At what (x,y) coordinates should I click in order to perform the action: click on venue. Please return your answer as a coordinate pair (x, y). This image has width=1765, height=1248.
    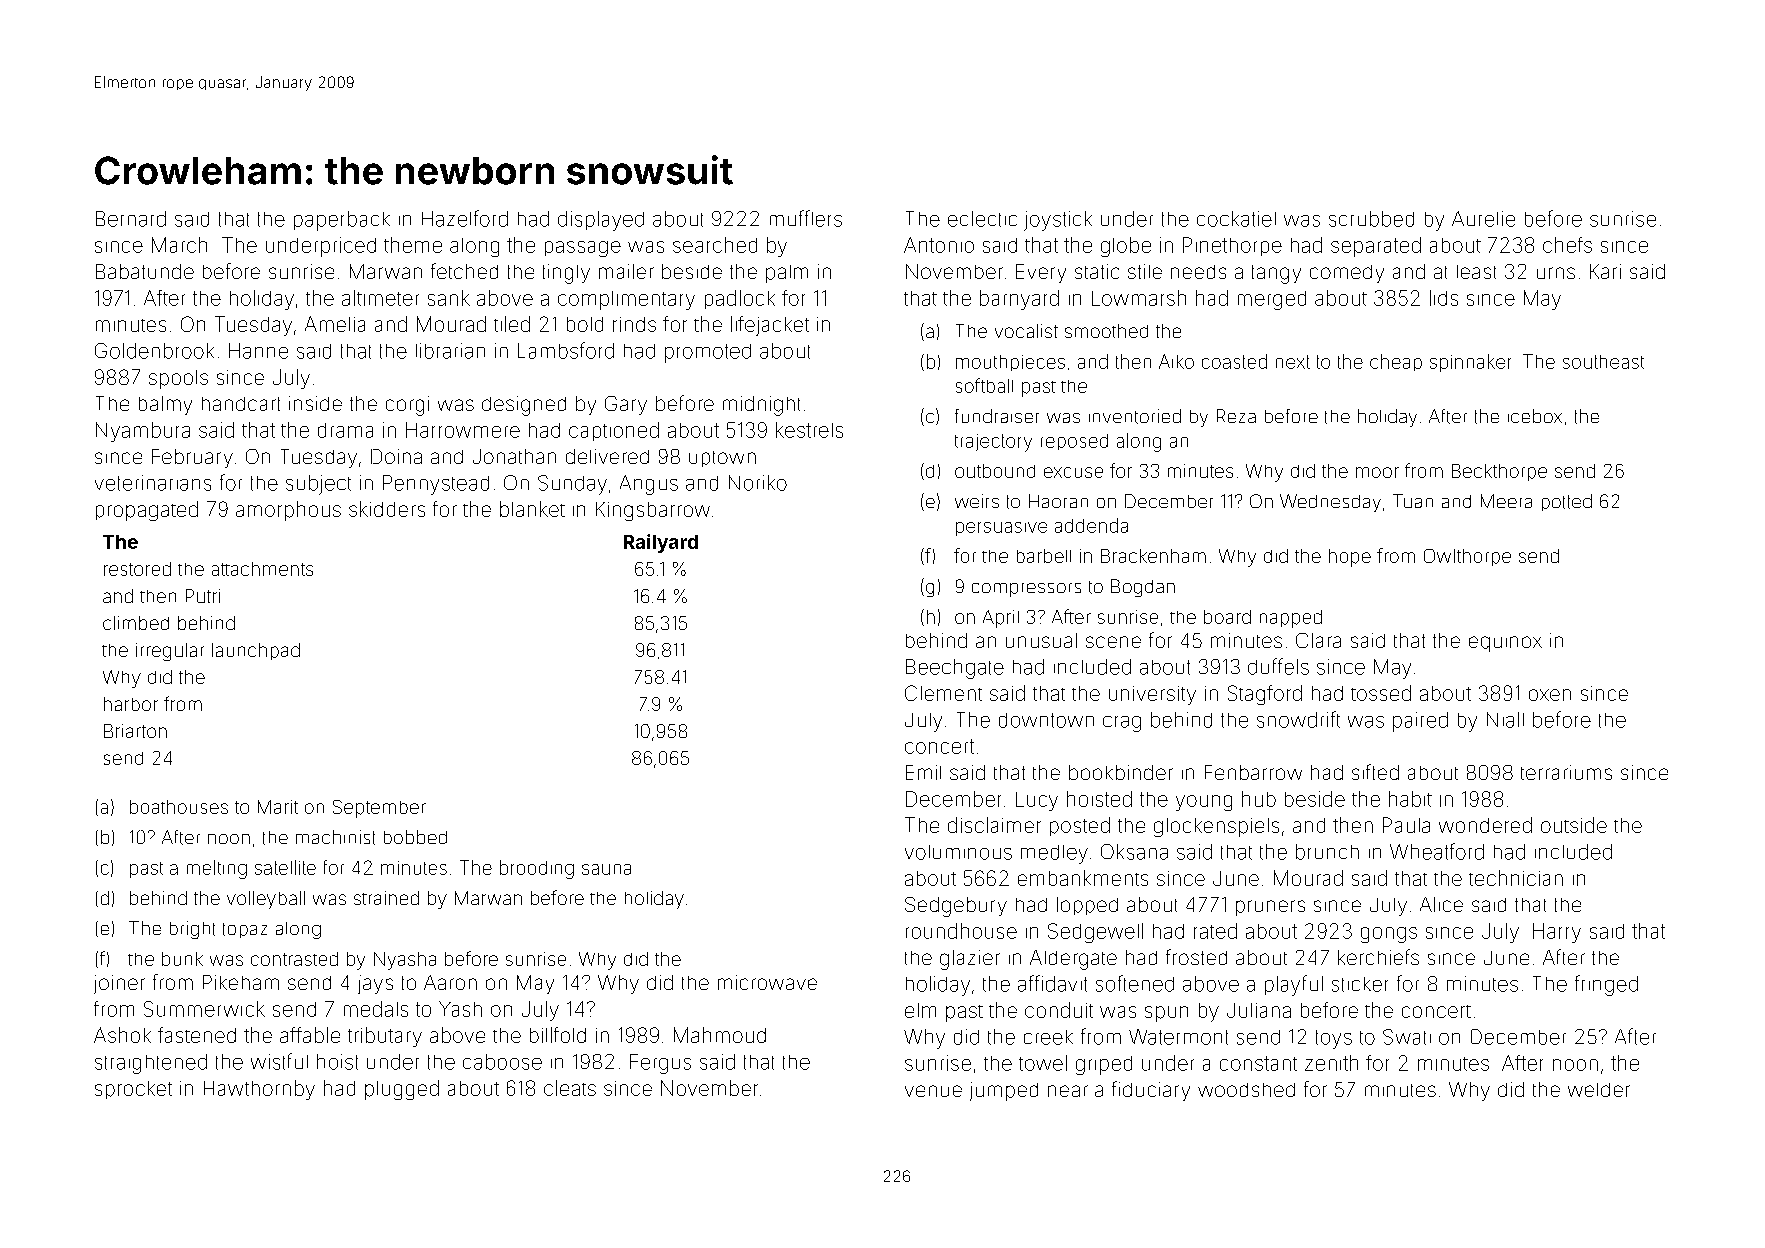
    Looking at the image, I should click on (933, 1091).
